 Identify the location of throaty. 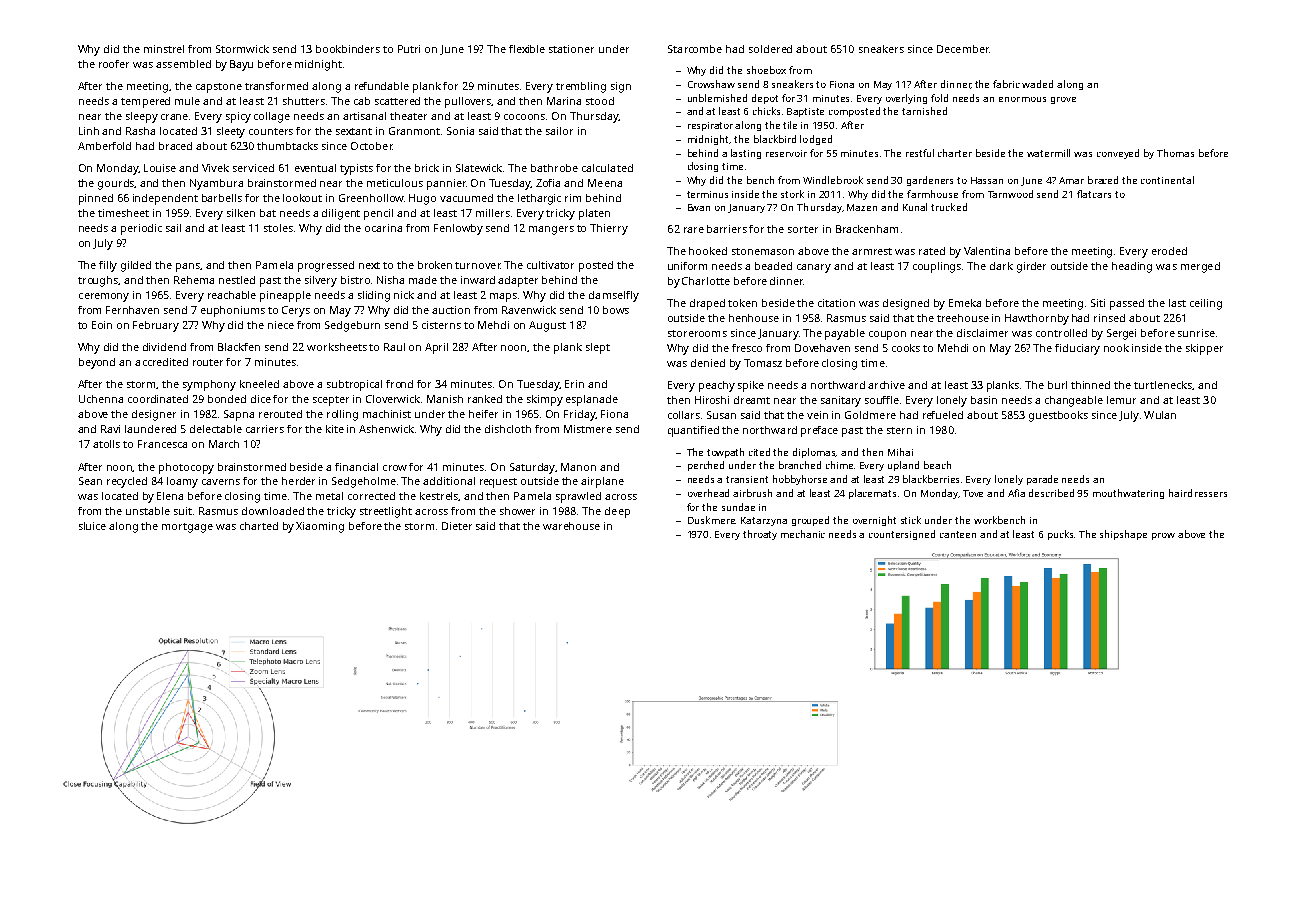
(760, 535).
